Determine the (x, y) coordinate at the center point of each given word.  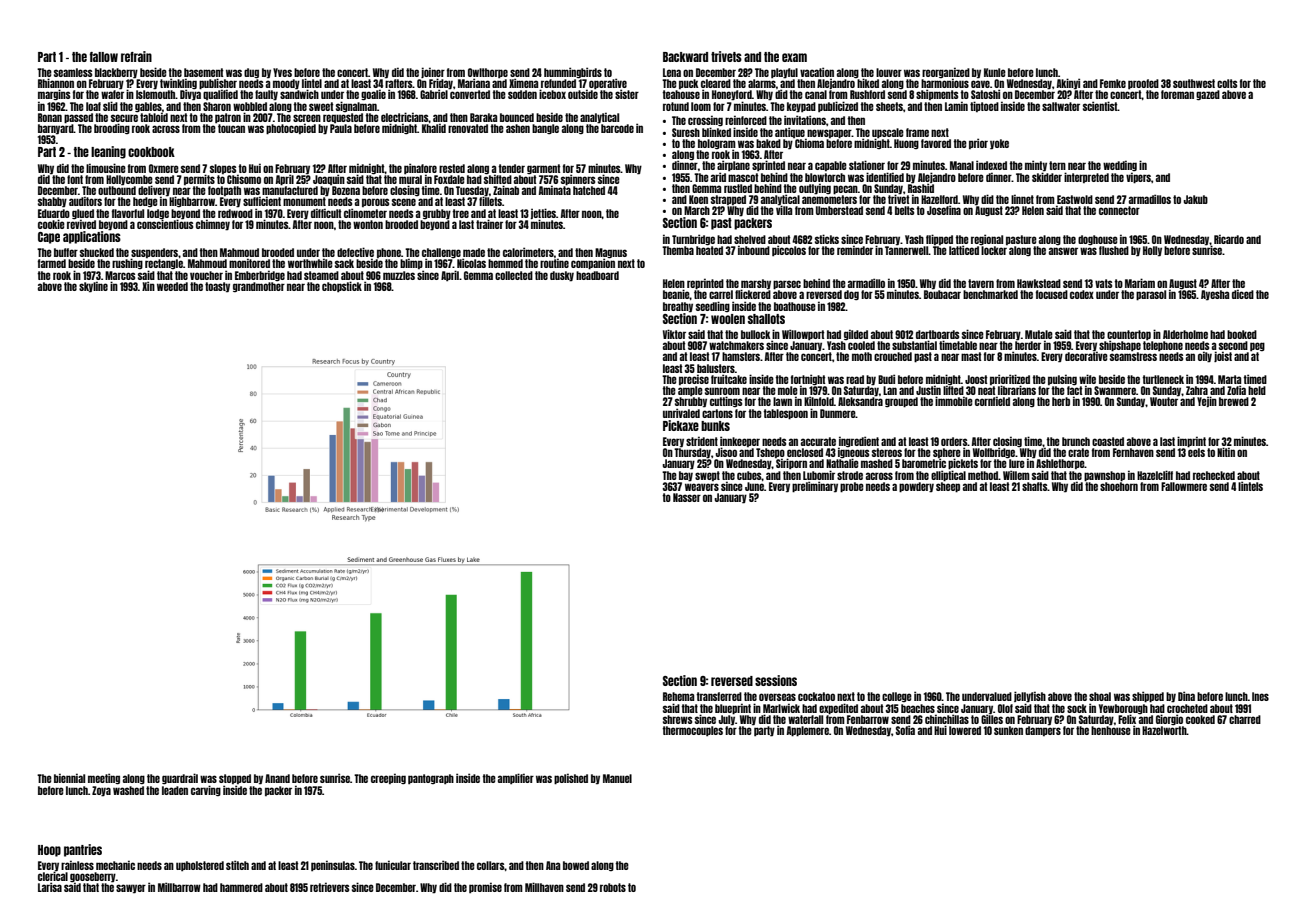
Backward (685, 57)
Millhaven (544, 887)
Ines (1260, 696)
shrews (677, 719)
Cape (49, 238)
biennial (69, 778)
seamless (73, 72)
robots (613, 887)
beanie (676, 294)
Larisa (50, 887)
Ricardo (1229, 239)
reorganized (946, 73)
